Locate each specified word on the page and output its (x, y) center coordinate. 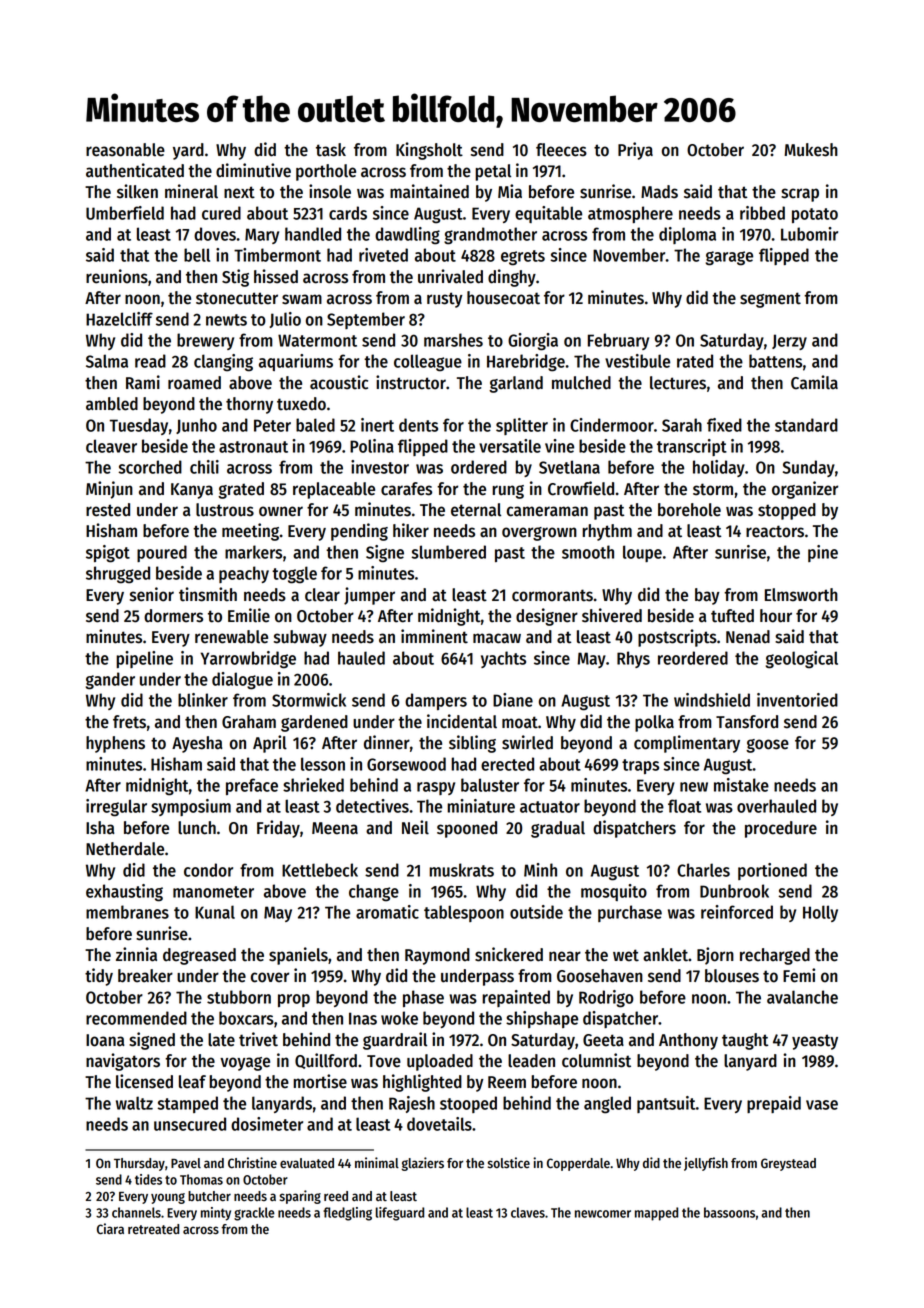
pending (359, 532)
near (565, 956)
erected (507, 764)
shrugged (118, 575)
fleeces (561, 150)
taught (745, 1041)
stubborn (239, 997)
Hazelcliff (119, 319)
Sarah (682, 425)
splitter (522, 426)
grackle (254, 1214)
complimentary (687, 744)
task (331, 150)
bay (707, 596)
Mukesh (811, 150)
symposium (191, 807)
